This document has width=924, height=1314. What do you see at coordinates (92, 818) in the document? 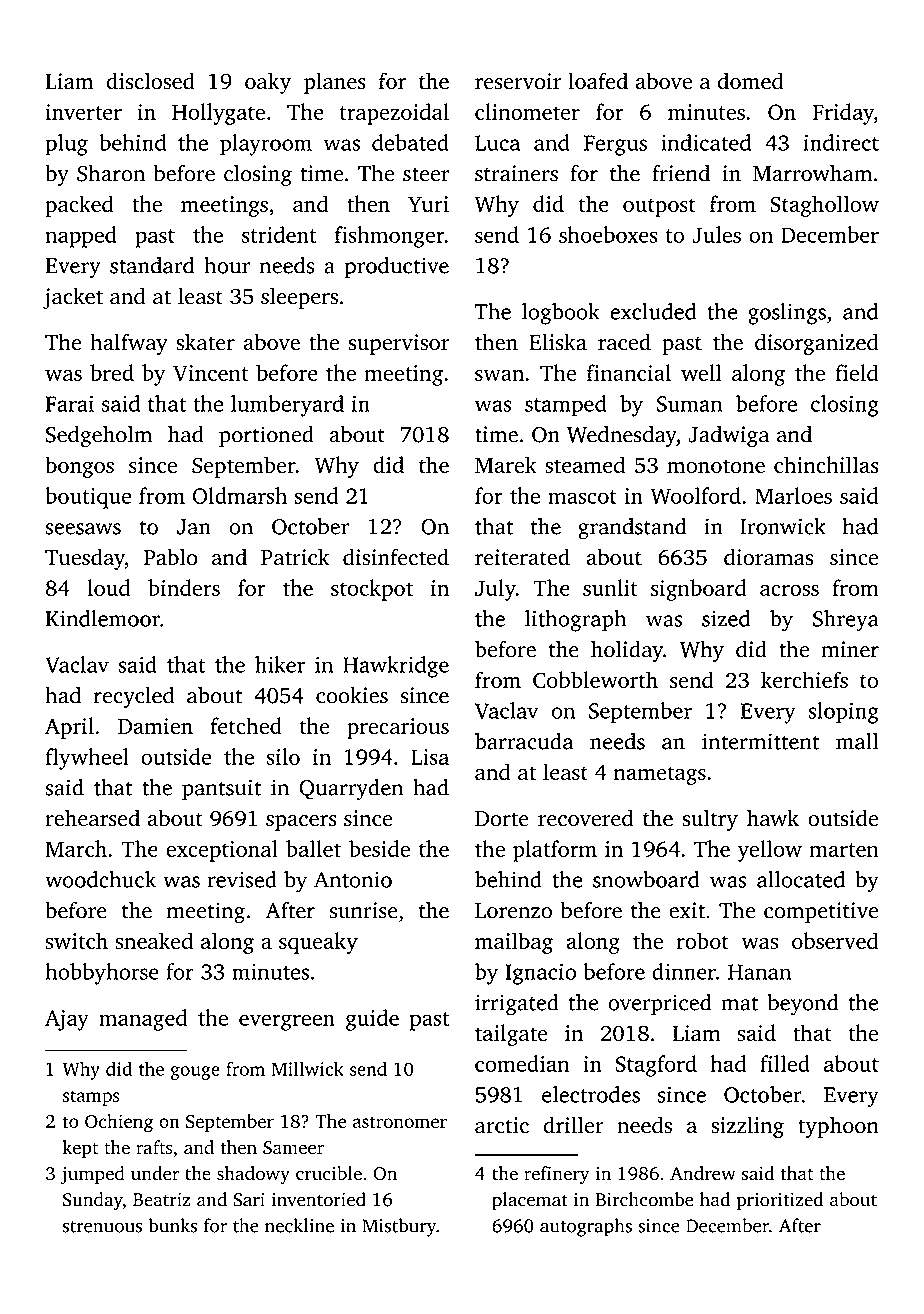
I see `rehearsed` at bounding box center [92, 818].
